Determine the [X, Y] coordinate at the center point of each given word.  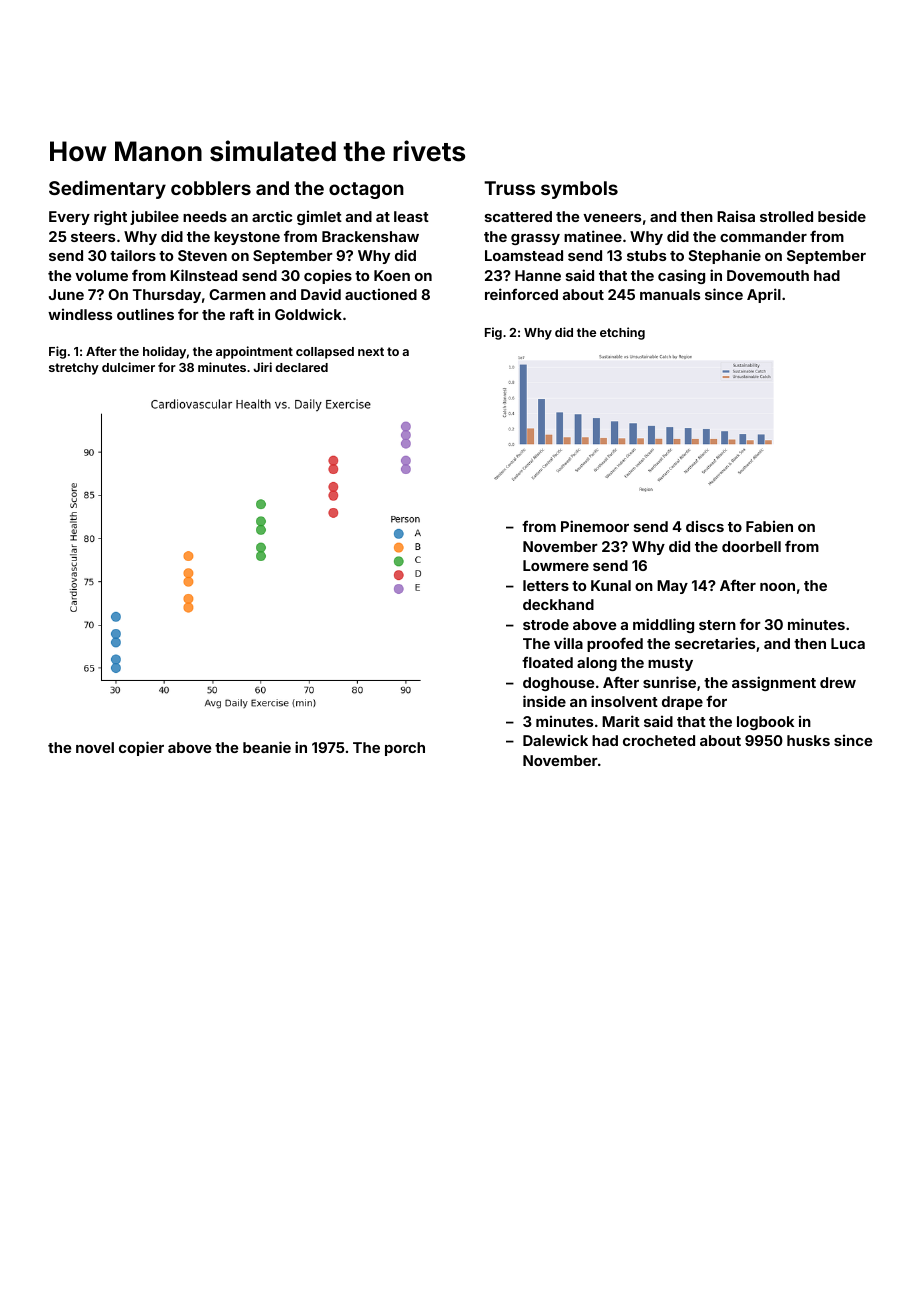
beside [842, 216]
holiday [164, 352]
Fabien [769, 526]
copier [141, 748]
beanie [267, 747]
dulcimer [128, 367]
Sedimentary [107, 189]
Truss [509, 188]
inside [544, 701]
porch [405, 749]
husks [808, 740]
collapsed [325, 353]
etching [622, 333]
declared [301, 367]
